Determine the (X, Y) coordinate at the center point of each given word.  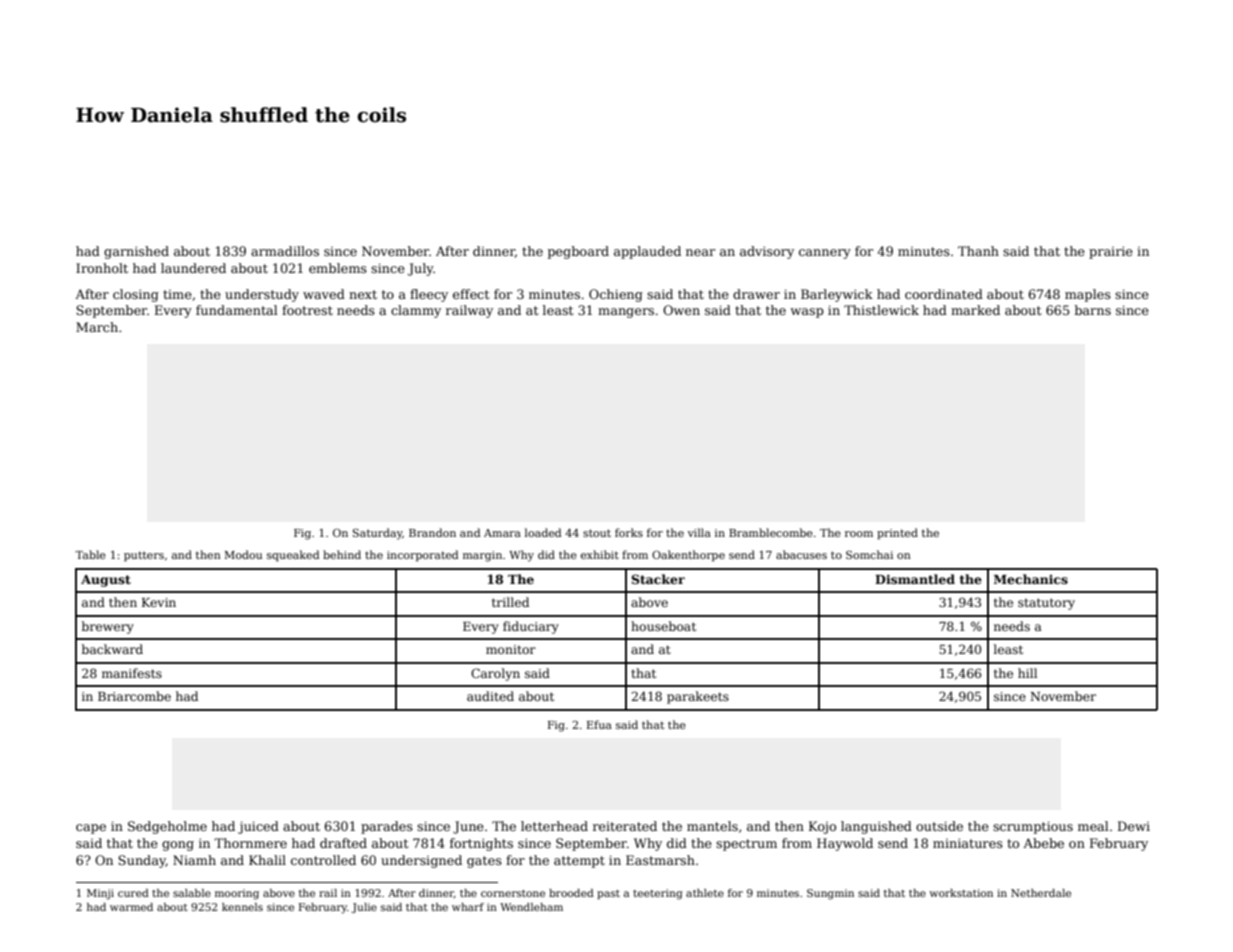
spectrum (746, 845)
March (97, 327)
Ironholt (102, 268)
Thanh (978, 251)
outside (939, 826)
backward (112, 649)
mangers (626, 313)
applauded (647, 252)
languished (876, 827)
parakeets (698, 697)
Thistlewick (881, 310)
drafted (343, 843)
